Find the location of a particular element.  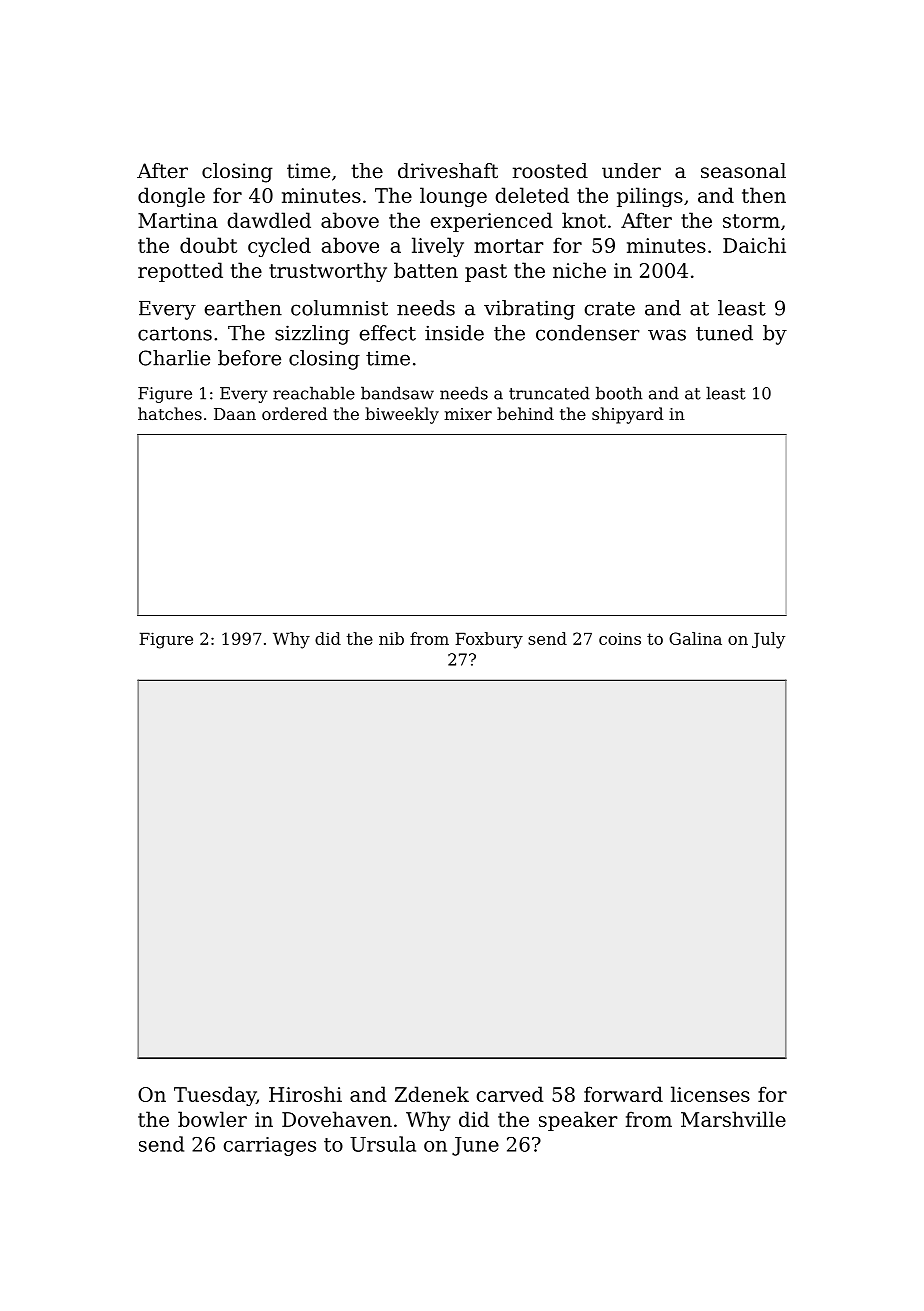

shipyard is located at coordinates (628, 415).
